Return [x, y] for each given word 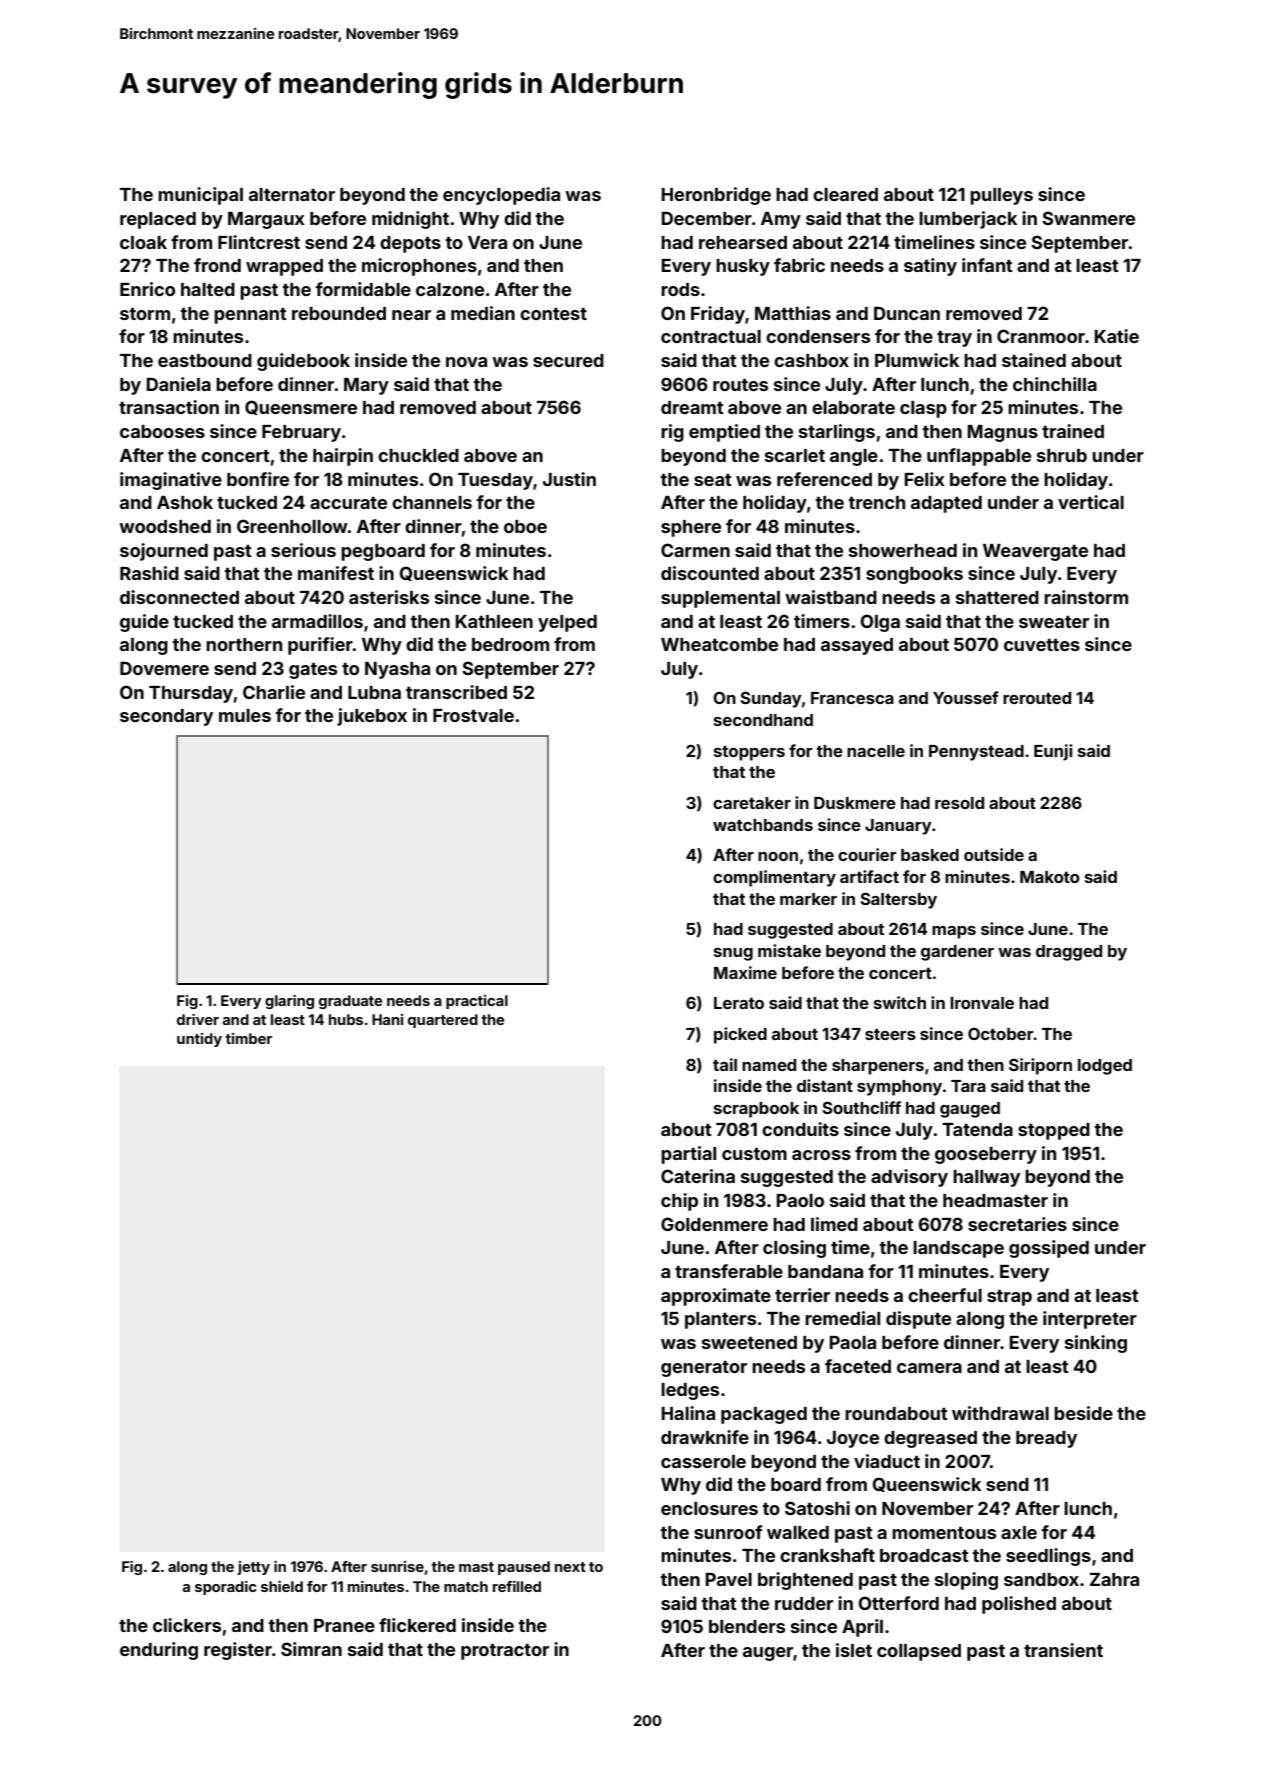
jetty [253, 1568]
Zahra [1114, 1579]
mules [245, 715]
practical [477, 1002]
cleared [845, 194]
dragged [1069, 953]
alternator [292, 194]
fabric [799, 265]
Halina [688, 1413]
